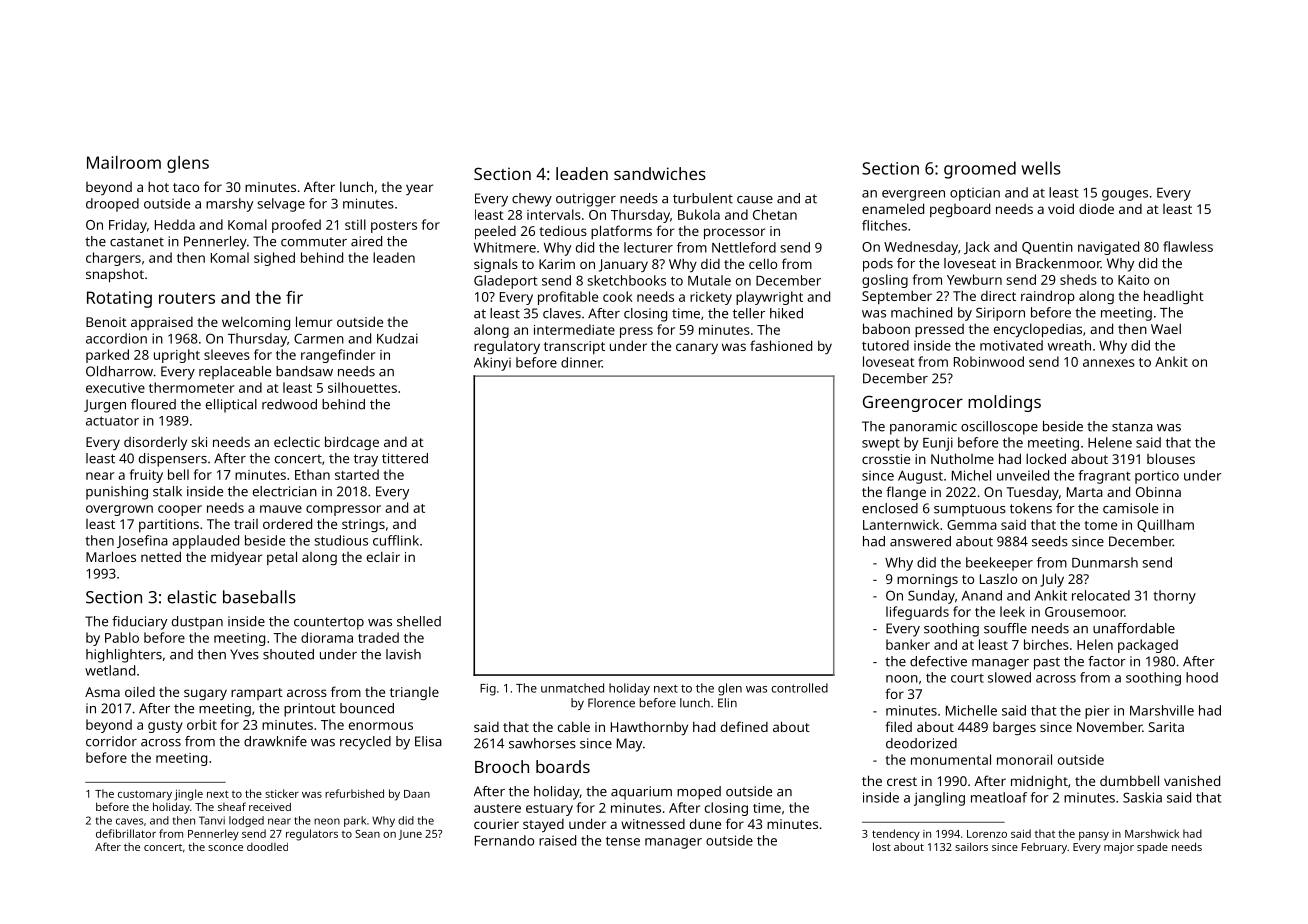 The image size is (1308, 924). I want to click on dinner, so click(581, 362).
